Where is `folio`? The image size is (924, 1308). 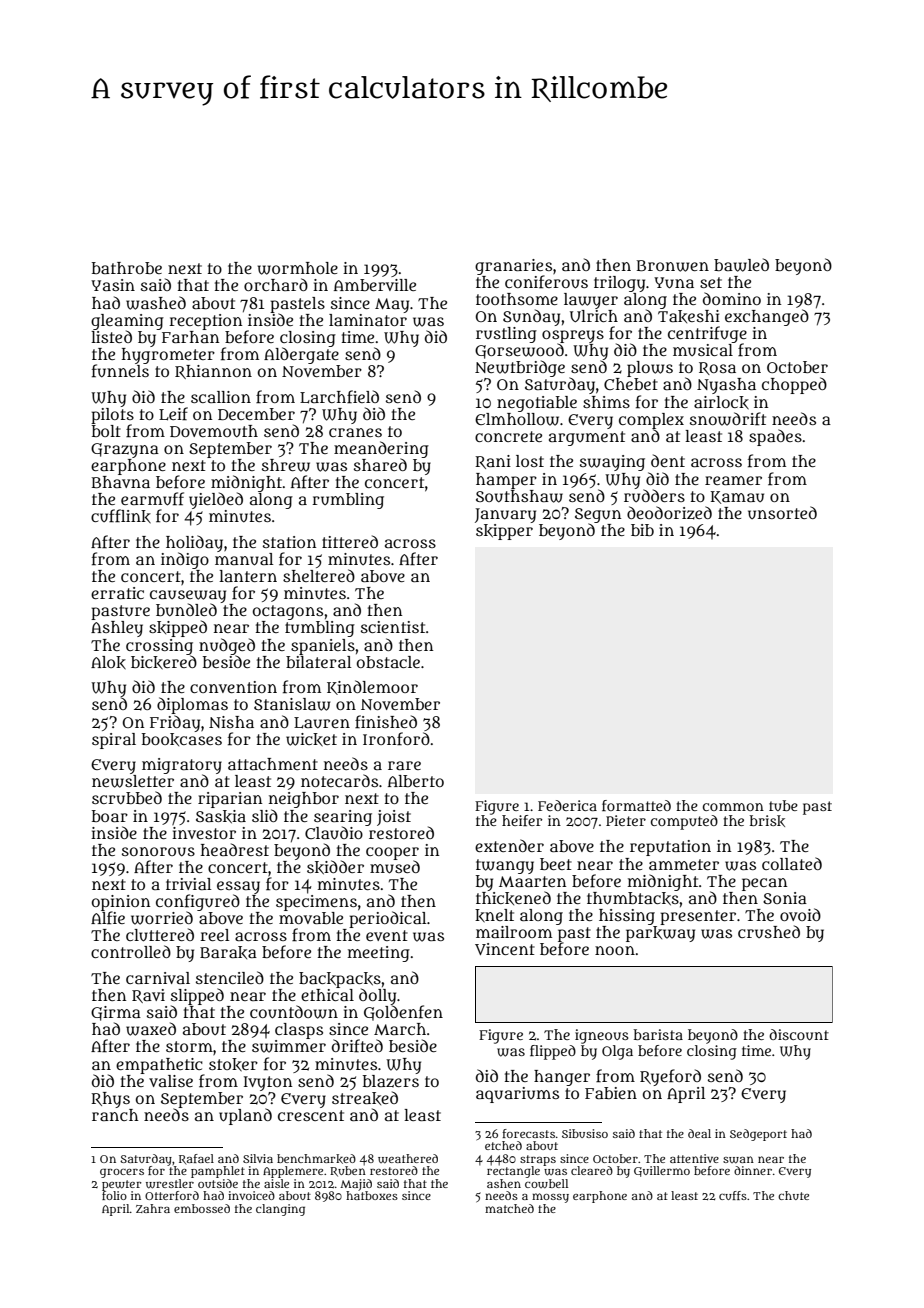 folio is located at coordinates (114, 1195).
